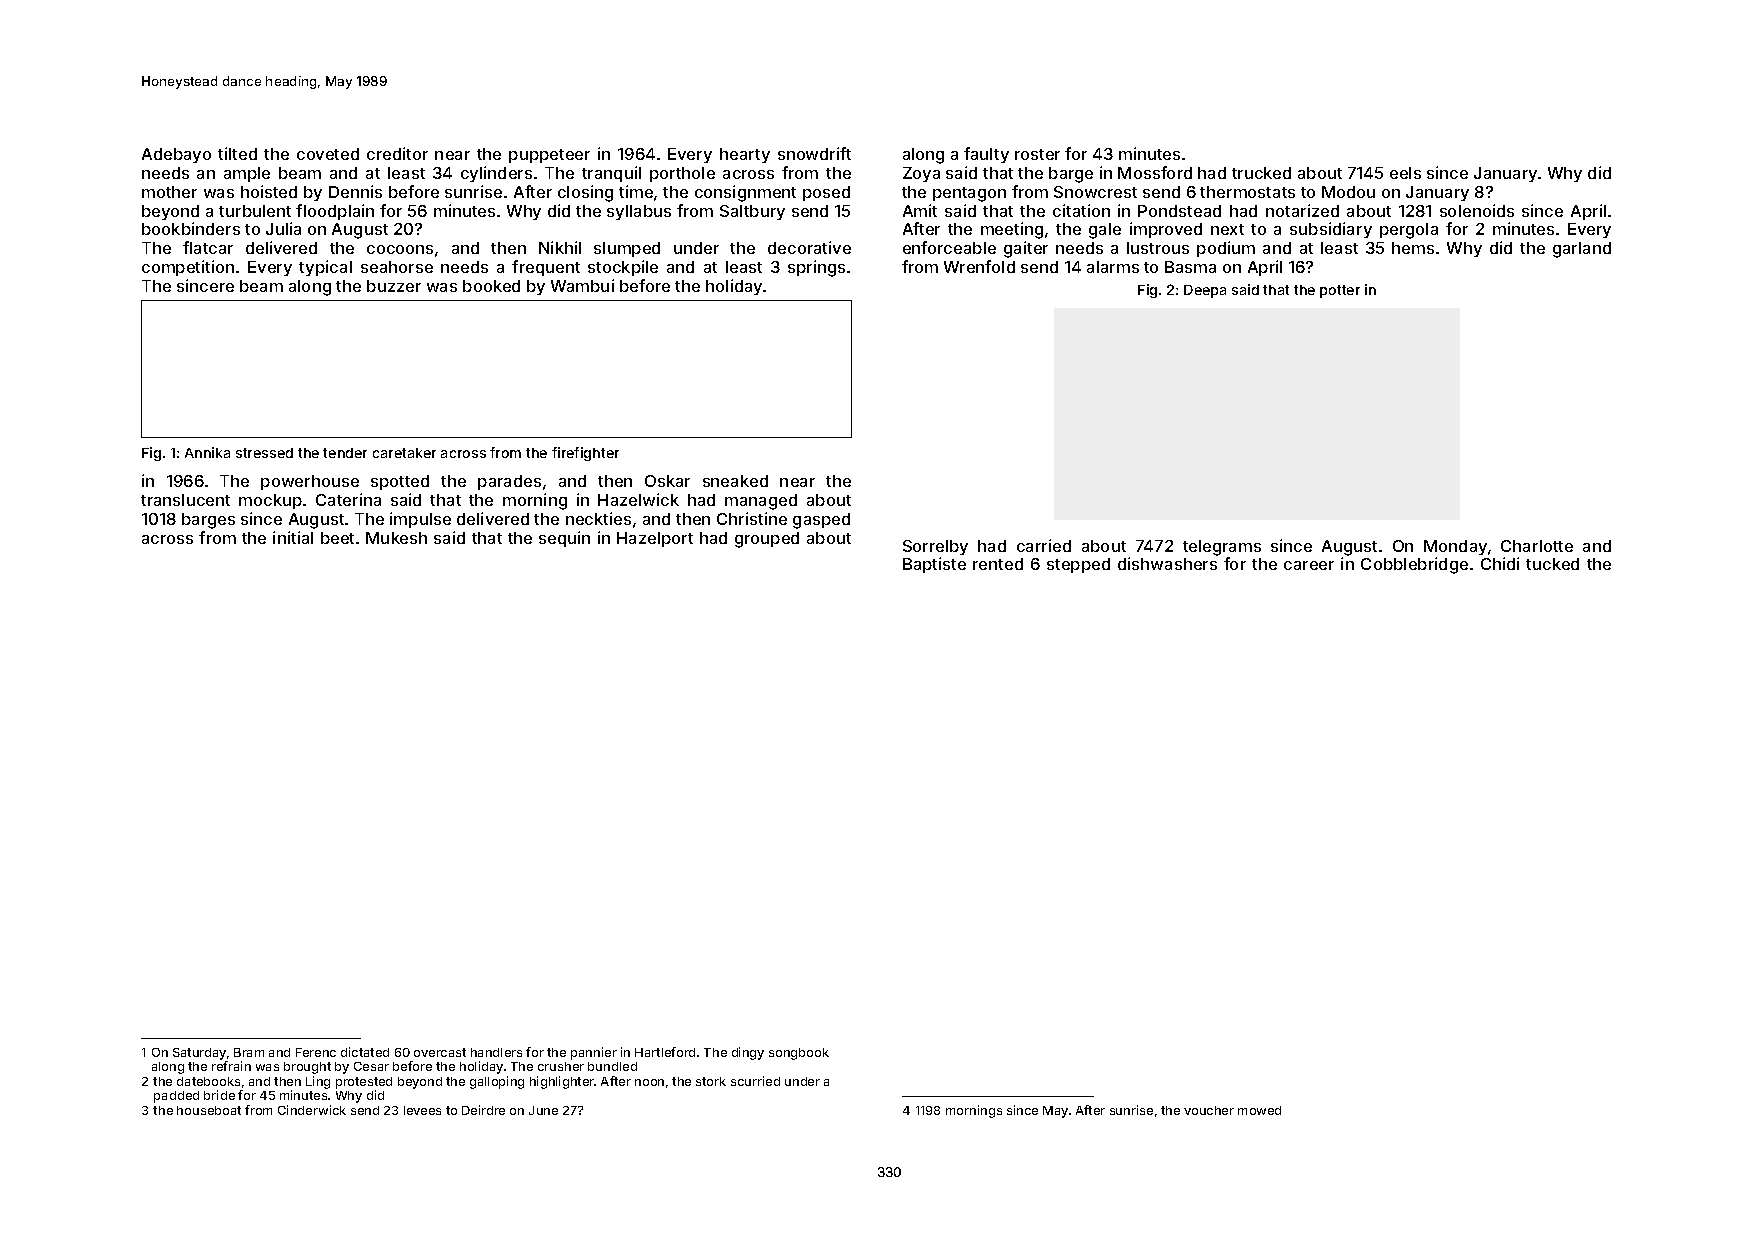  What do you see at coordinates (546, 268) in the screenshot?
I see `frequent` at bounding box center [546, 268].
